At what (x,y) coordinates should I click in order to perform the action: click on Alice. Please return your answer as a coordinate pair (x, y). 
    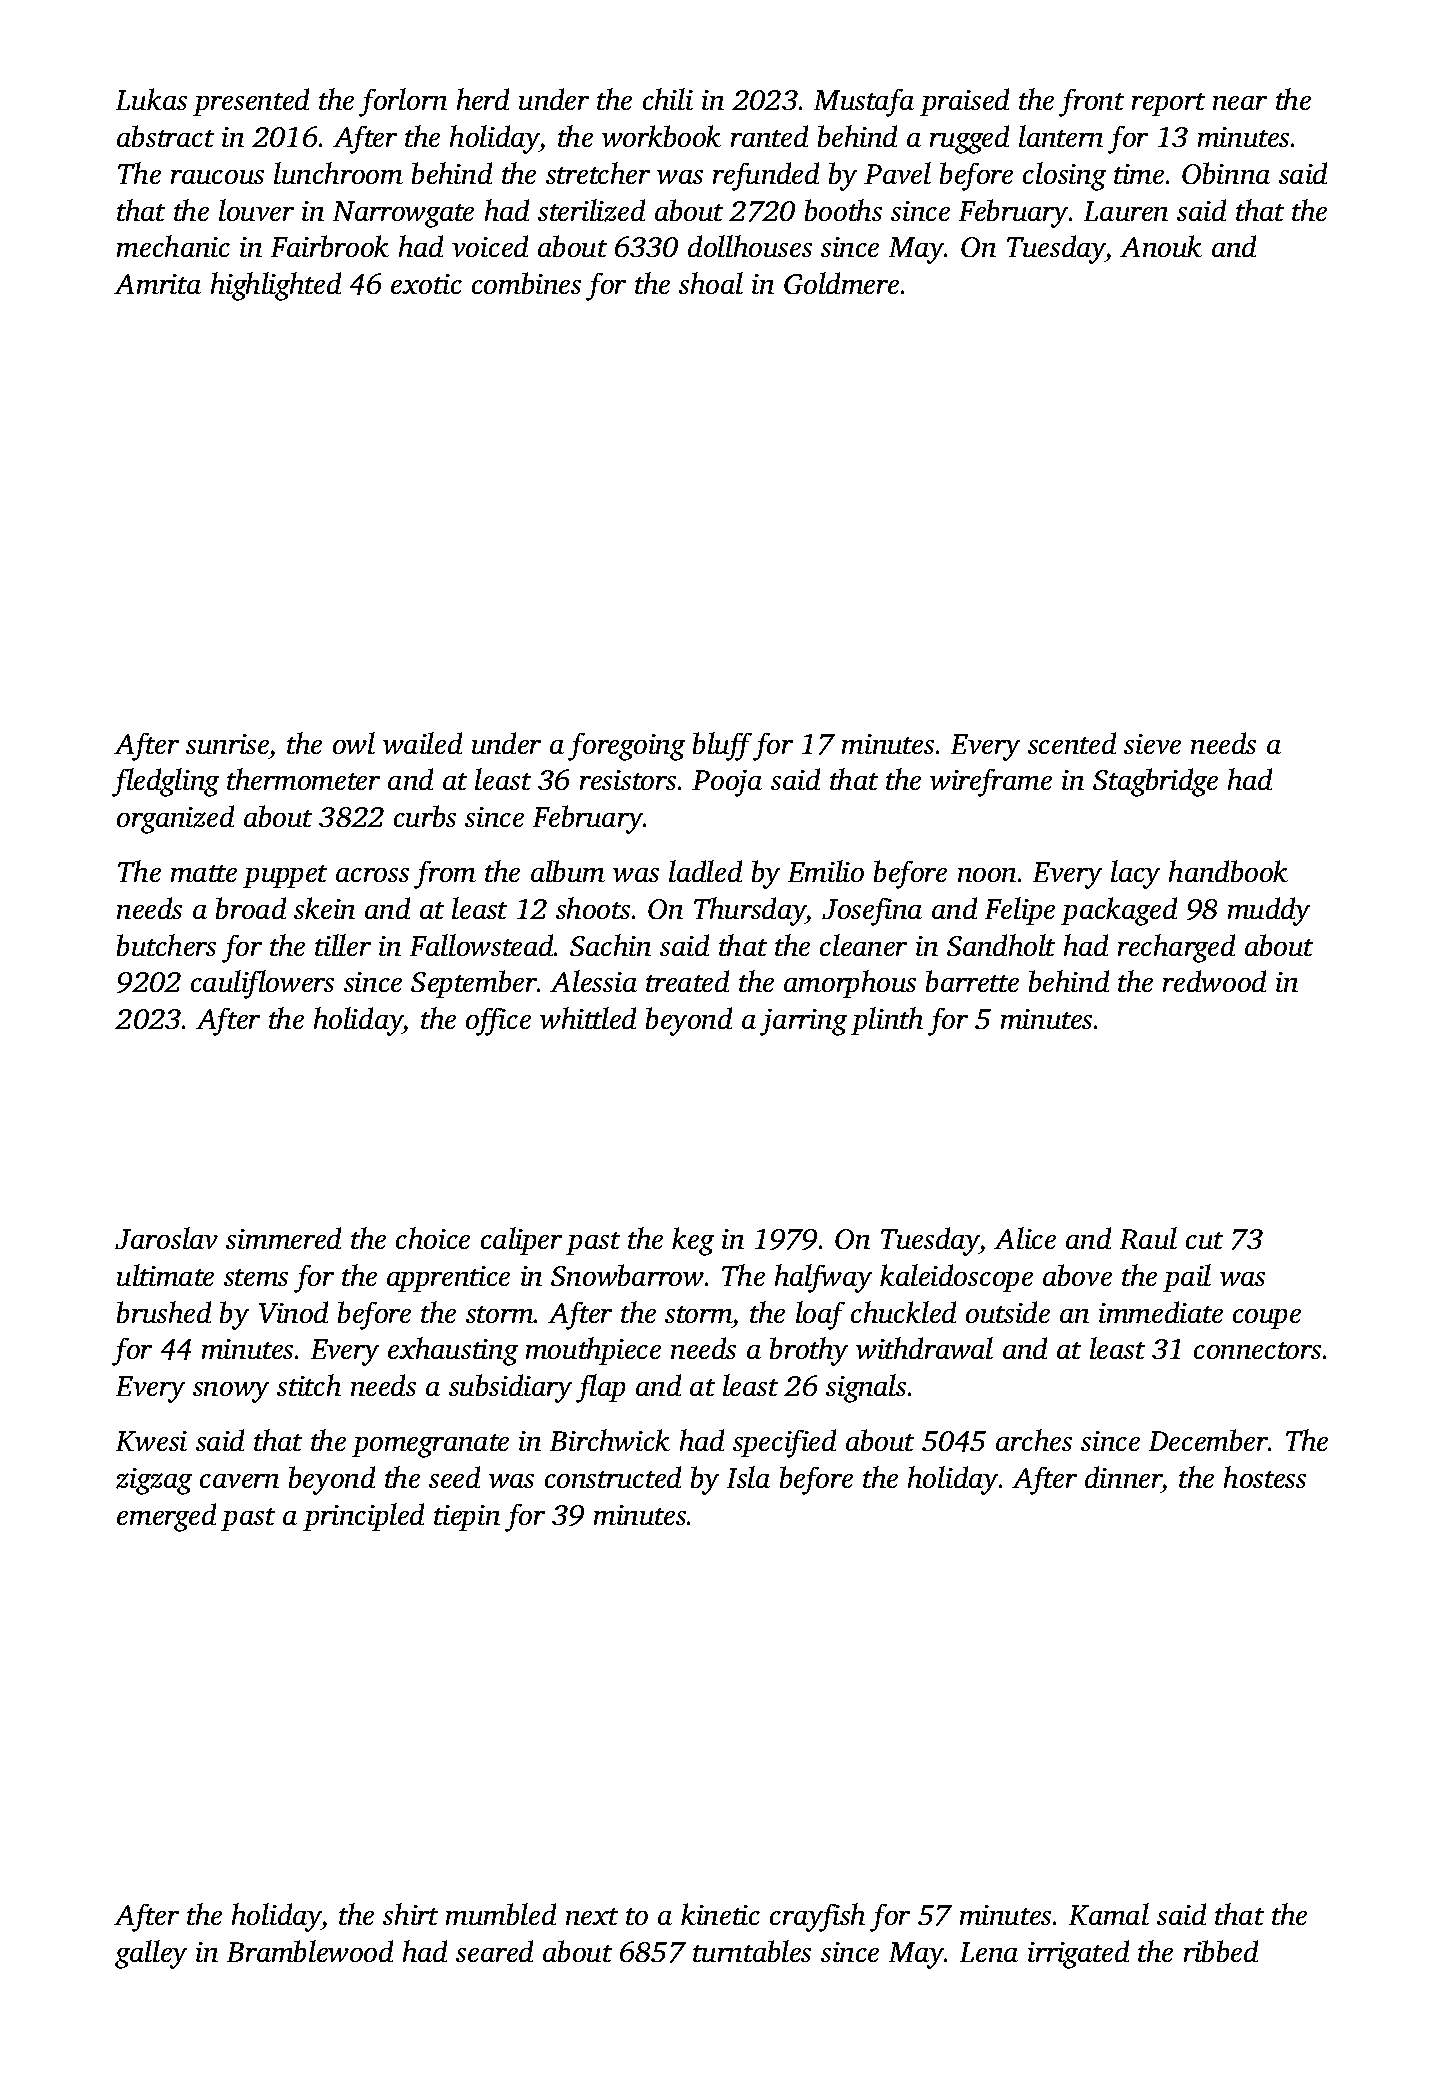
    Looking at the image, I should click on (1025, 1238).
